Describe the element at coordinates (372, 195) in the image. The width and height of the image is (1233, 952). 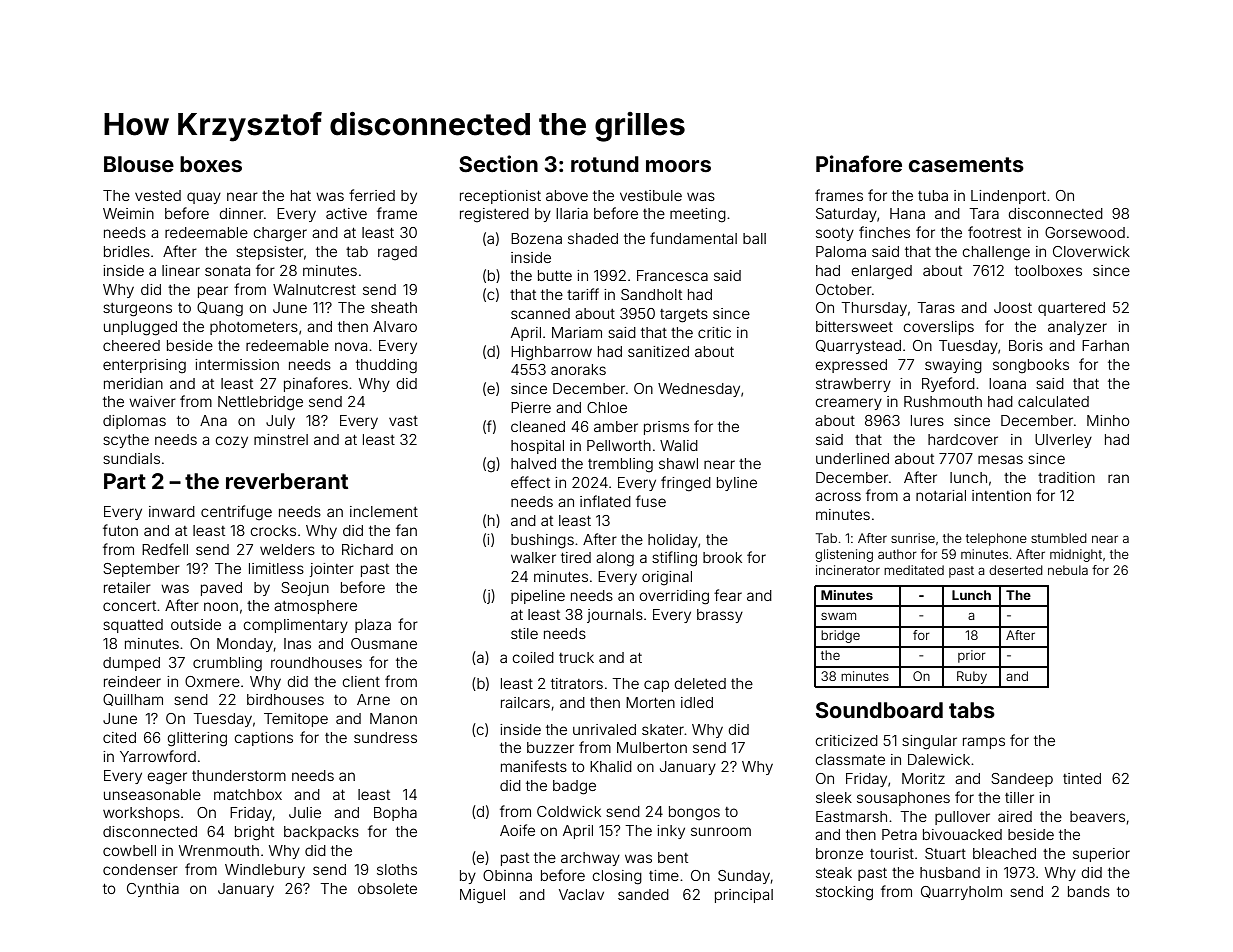
I see `ferried` at that location.
